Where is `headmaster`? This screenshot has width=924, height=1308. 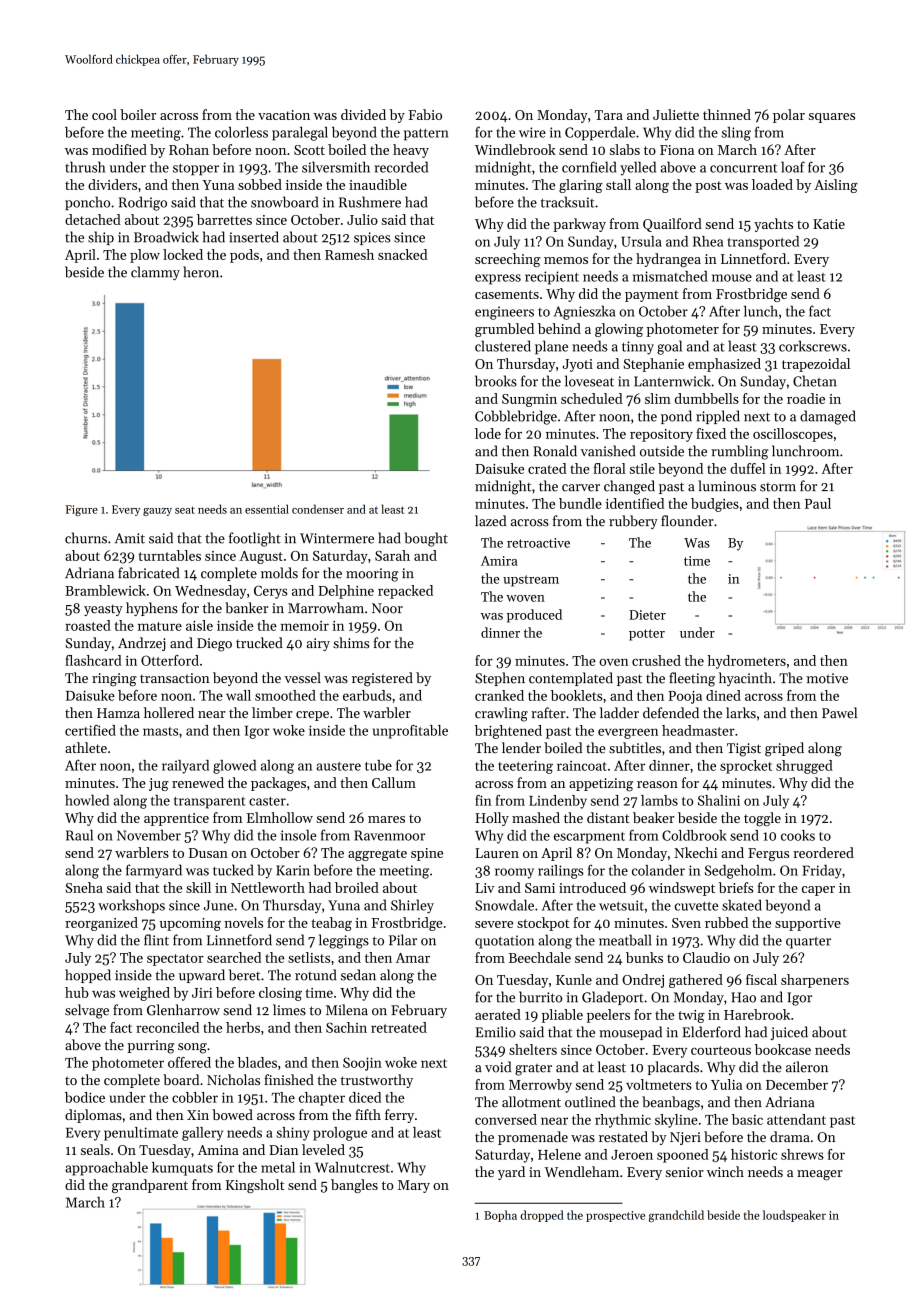
headmaster is located at coordinates (698, 730).
